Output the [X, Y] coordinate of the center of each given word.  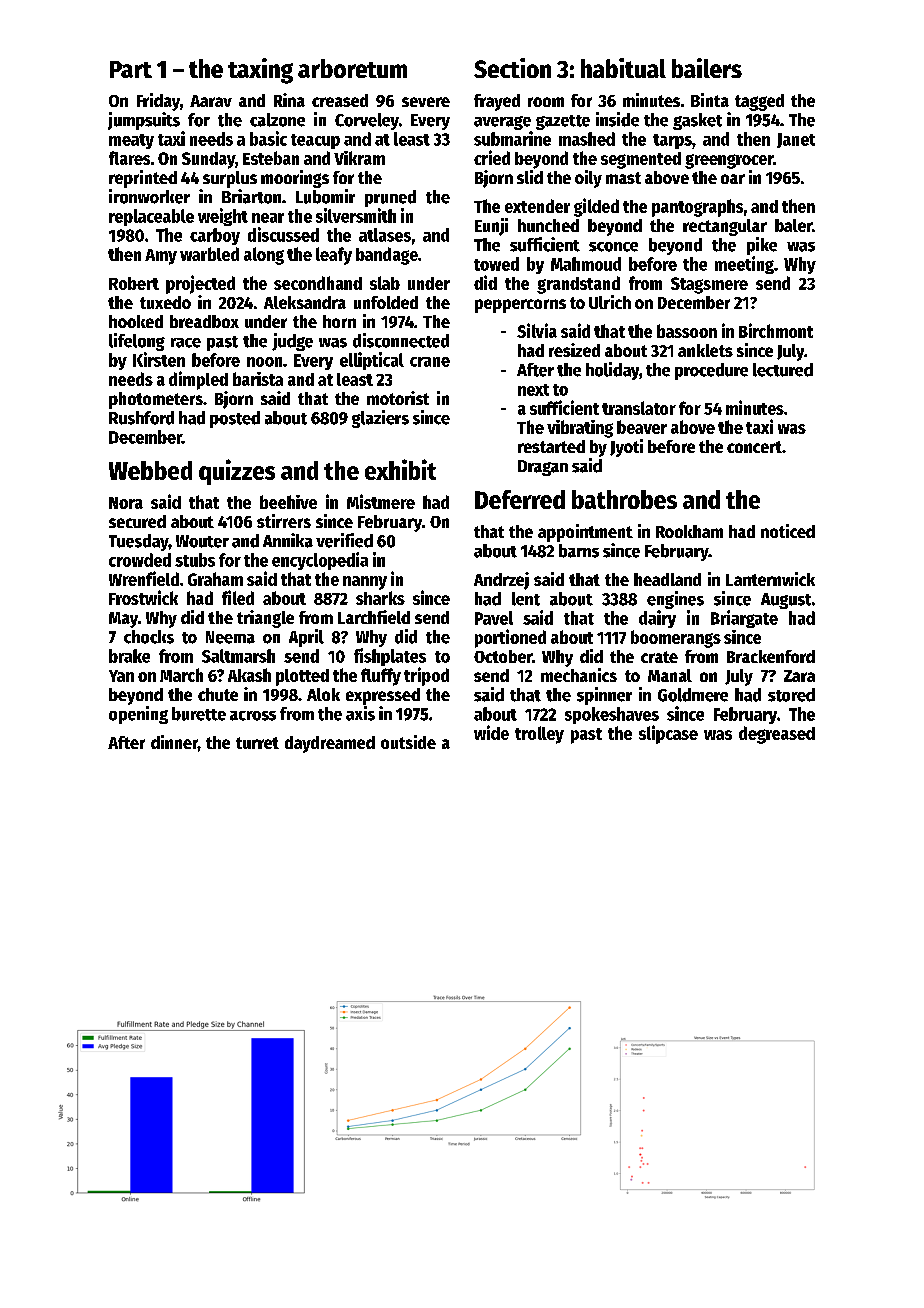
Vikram [359, 158]
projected [200, 284]
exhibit [400, 469]
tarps [672, 141]
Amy [161, 257]
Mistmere [381, 501]
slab [385, 283]
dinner [174, 742]
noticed [788, 531]
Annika [288, 540]
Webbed [150, 470]
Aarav [211, 101]
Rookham [689, 531]
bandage [387, 256]
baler [793, 225]
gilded [596, 207]
